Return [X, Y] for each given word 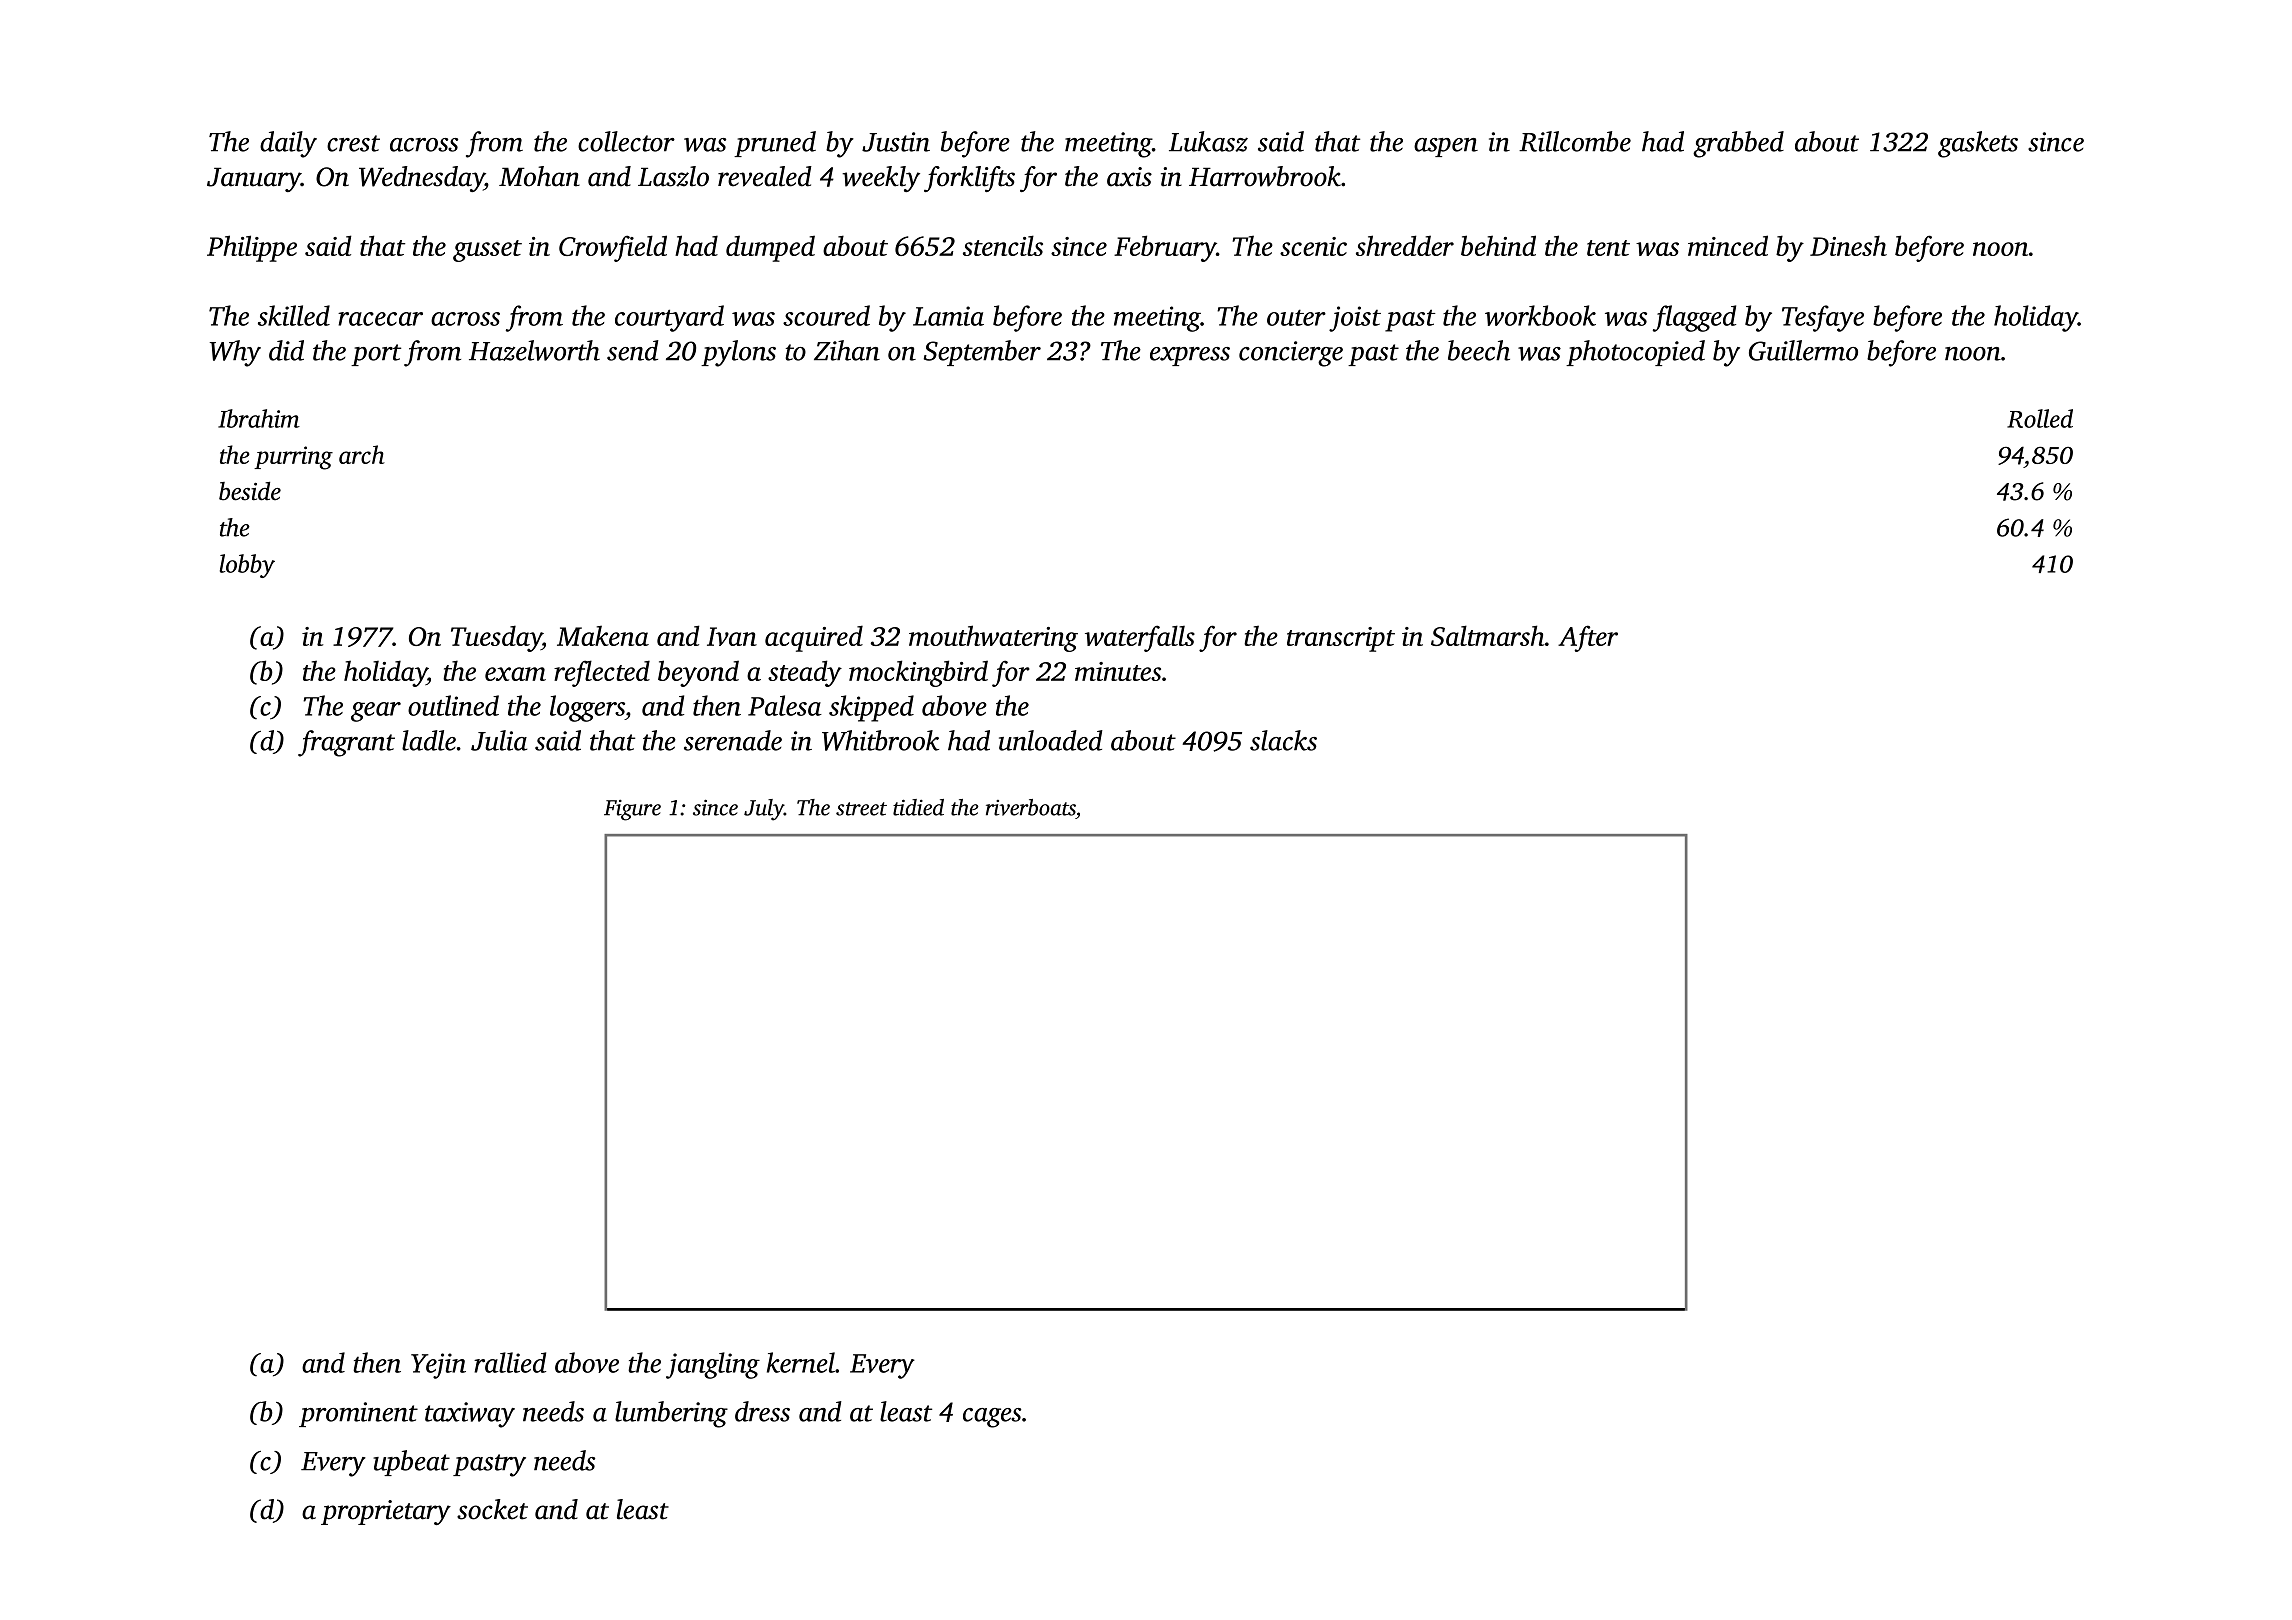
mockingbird [918, 673]
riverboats [1031, 807]
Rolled [2040, 418]
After [1588, 638]
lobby [247, 566]
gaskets [1978, 144]
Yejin [438, 1366]
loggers [587, 708]
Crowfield [613, 248]
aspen [1446, 147]
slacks [1283, 740]
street [861, 809]
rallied [510, 1362]
